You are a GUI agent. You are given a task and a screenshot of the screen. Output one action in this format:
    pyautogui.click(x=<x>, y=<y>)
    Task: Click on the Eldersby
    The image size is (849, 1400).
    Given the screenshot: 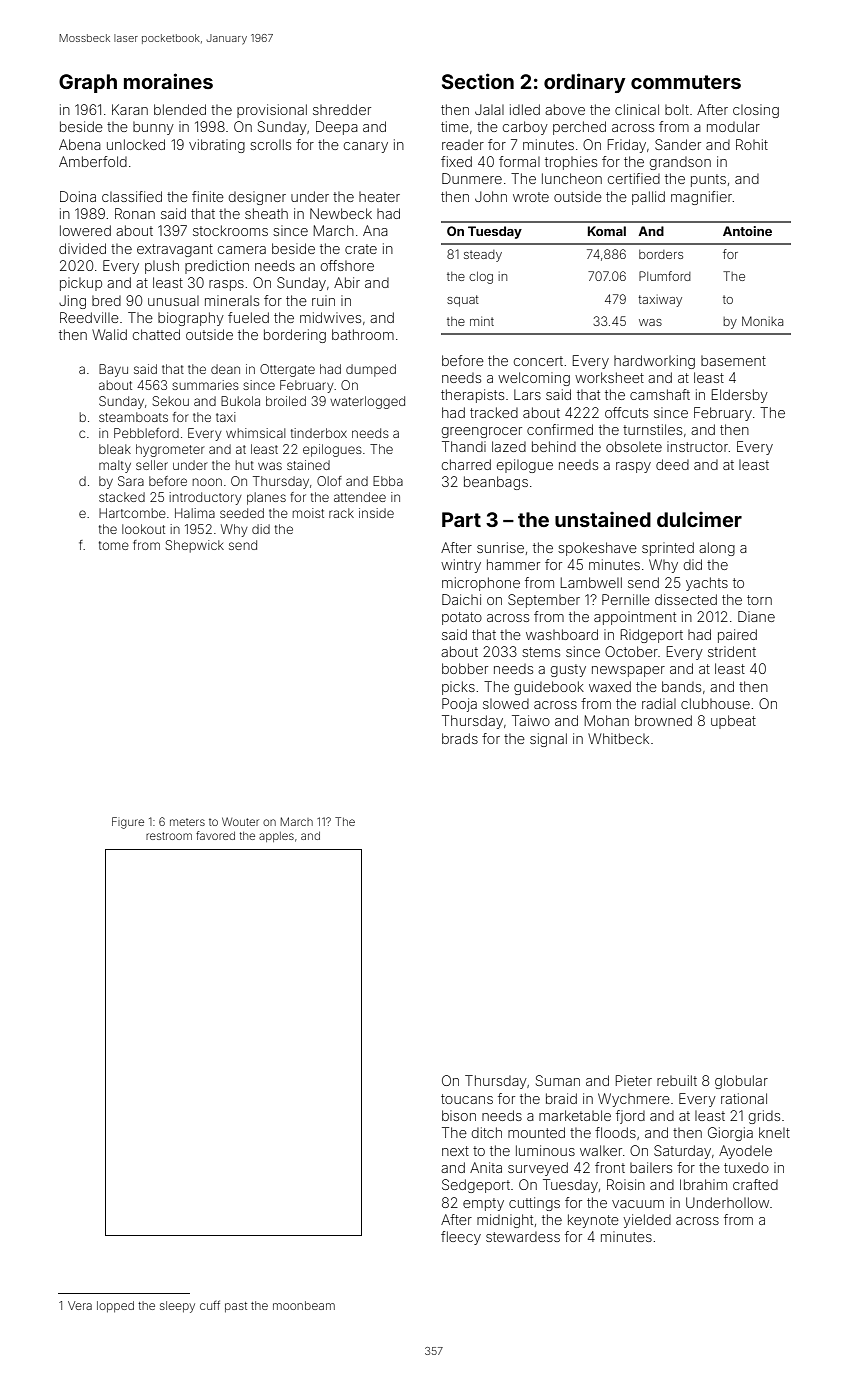 What is the action you would take?
    pyautogui.click(x=740, y=396)
